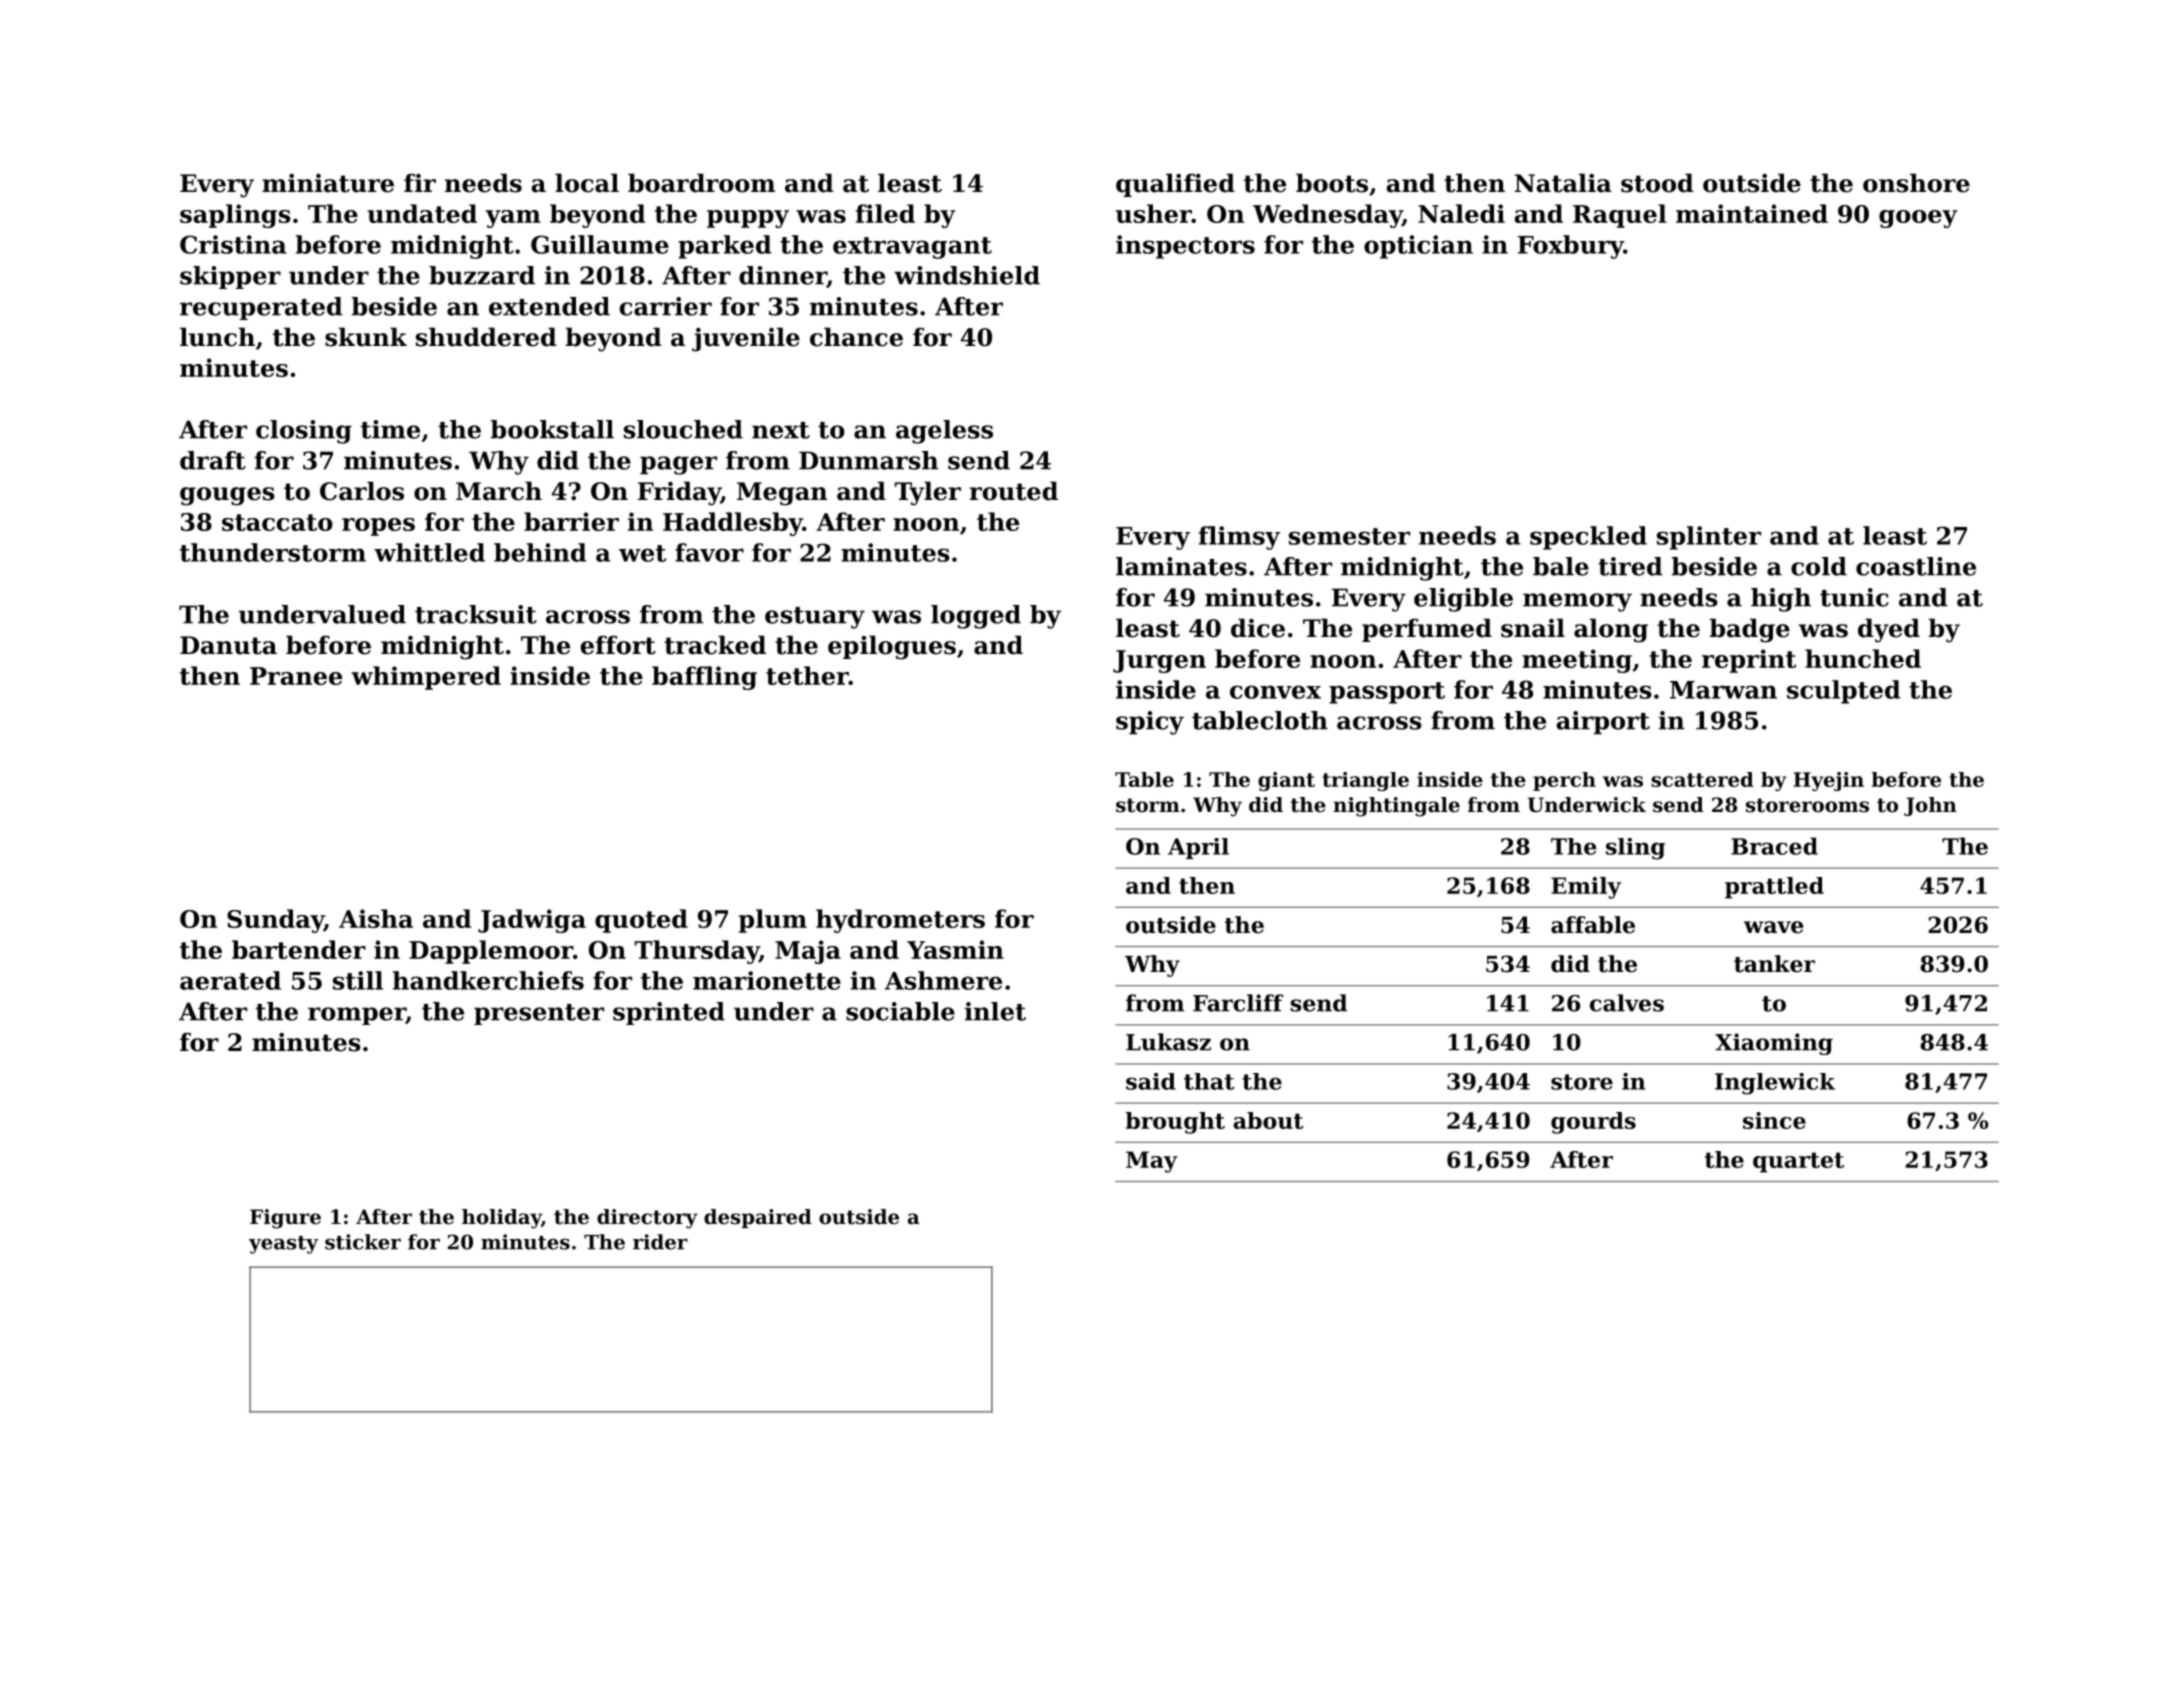 This screenshot has width=2178, height=1683. What do you see at coordinates (1829, 781) in the screenshot?
I see `Hyejin` at bounding box center [1829, 781].
